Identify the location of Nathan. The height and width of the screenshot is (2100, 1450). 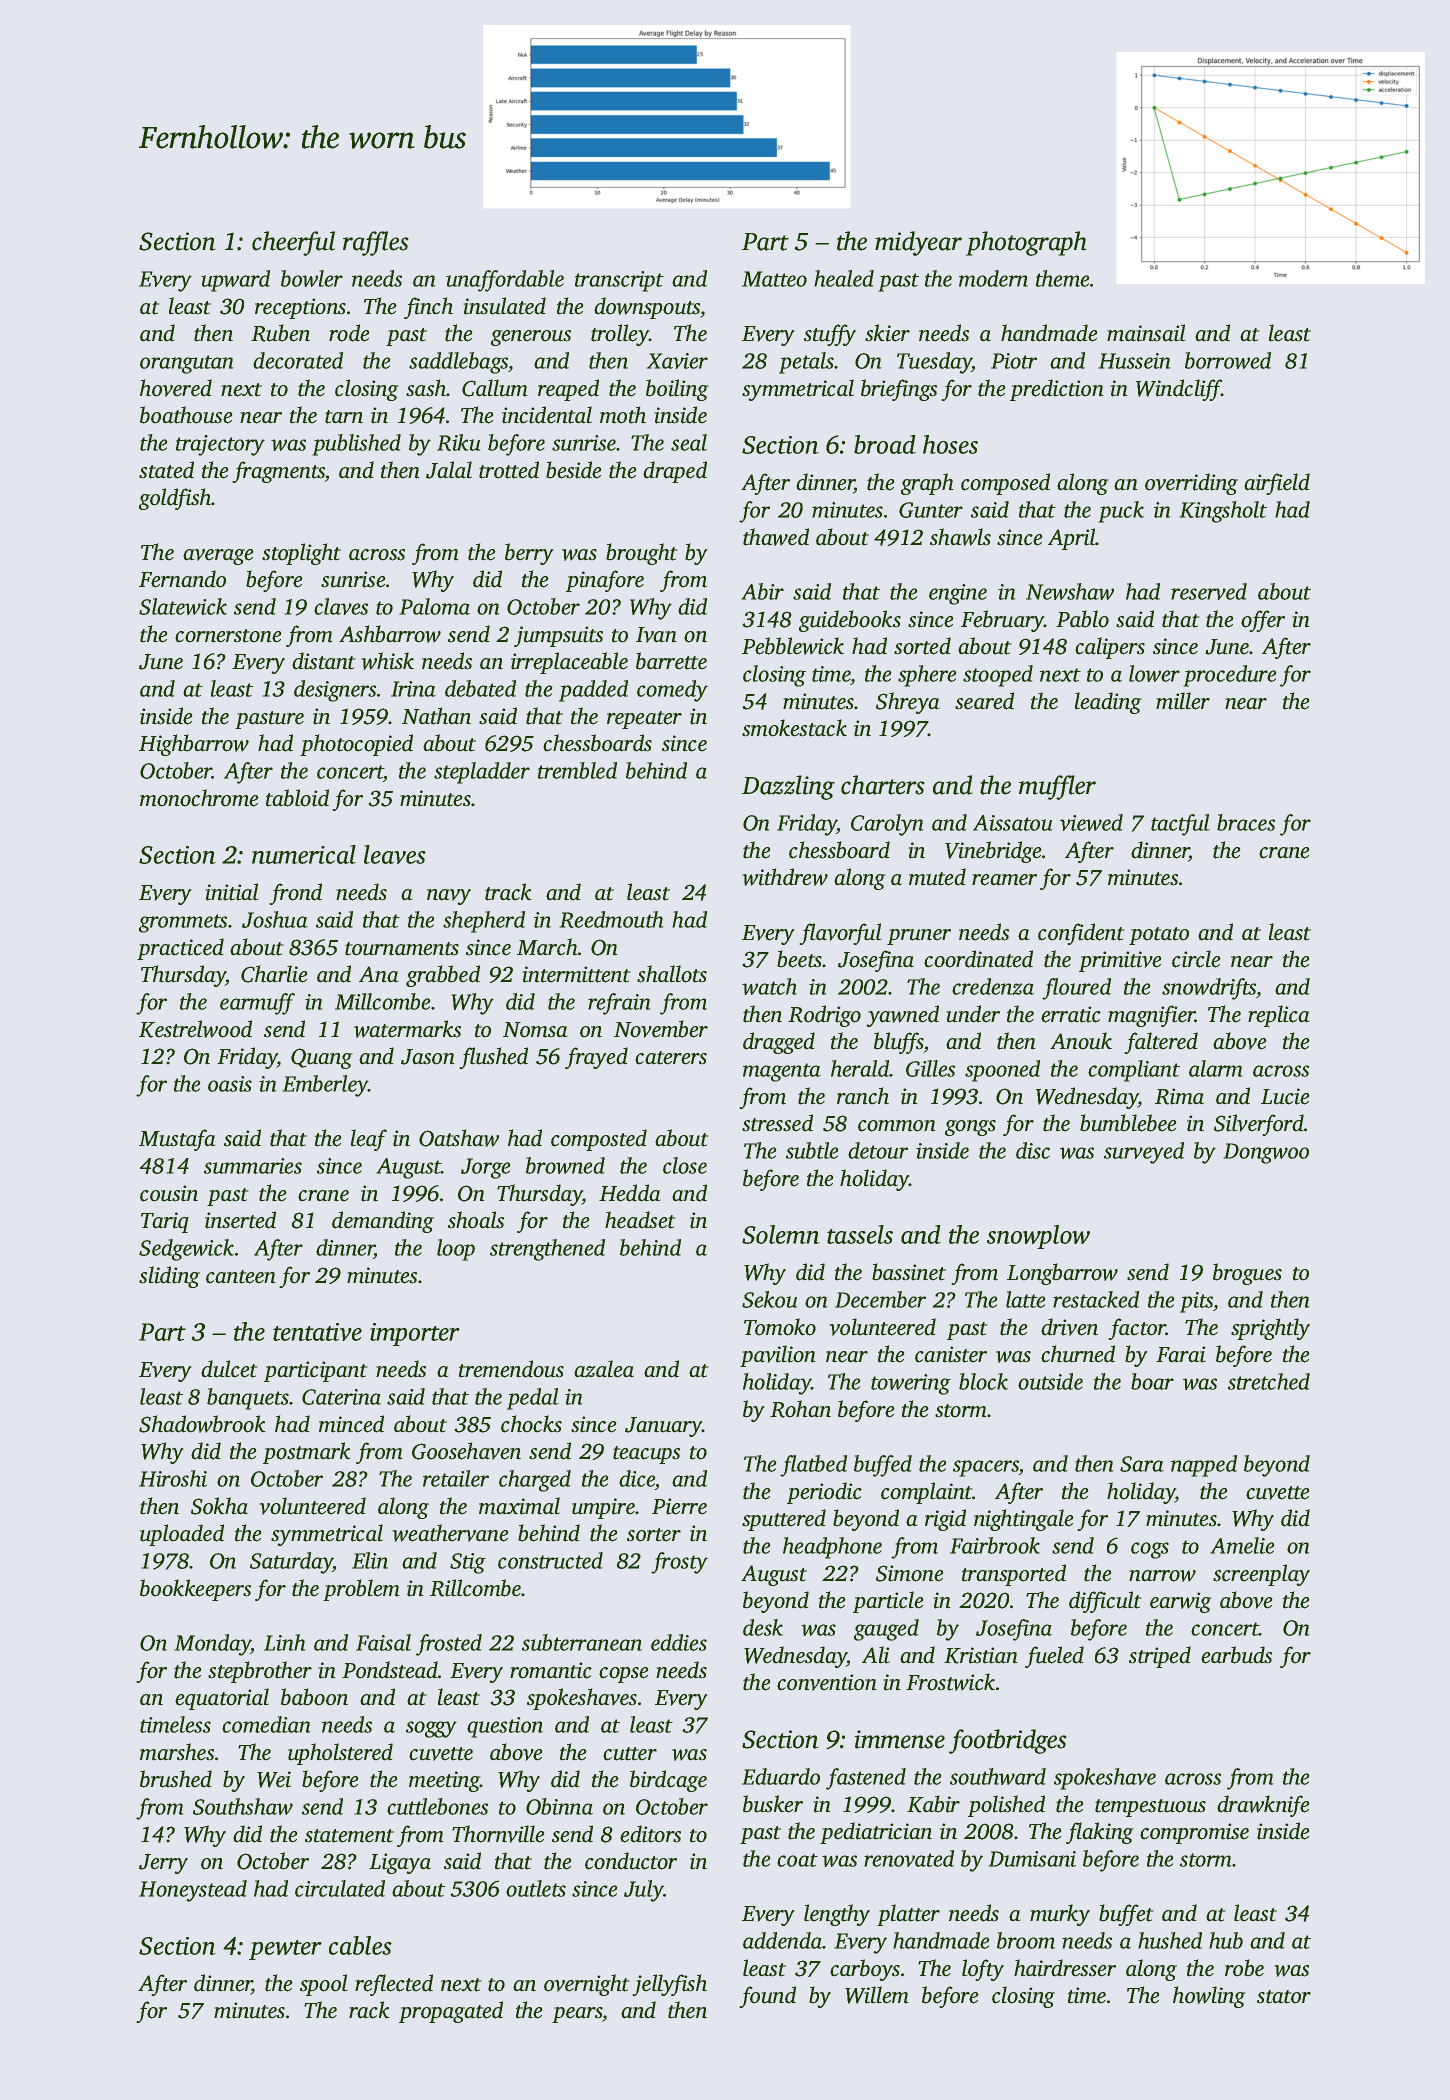
(436, 716).
